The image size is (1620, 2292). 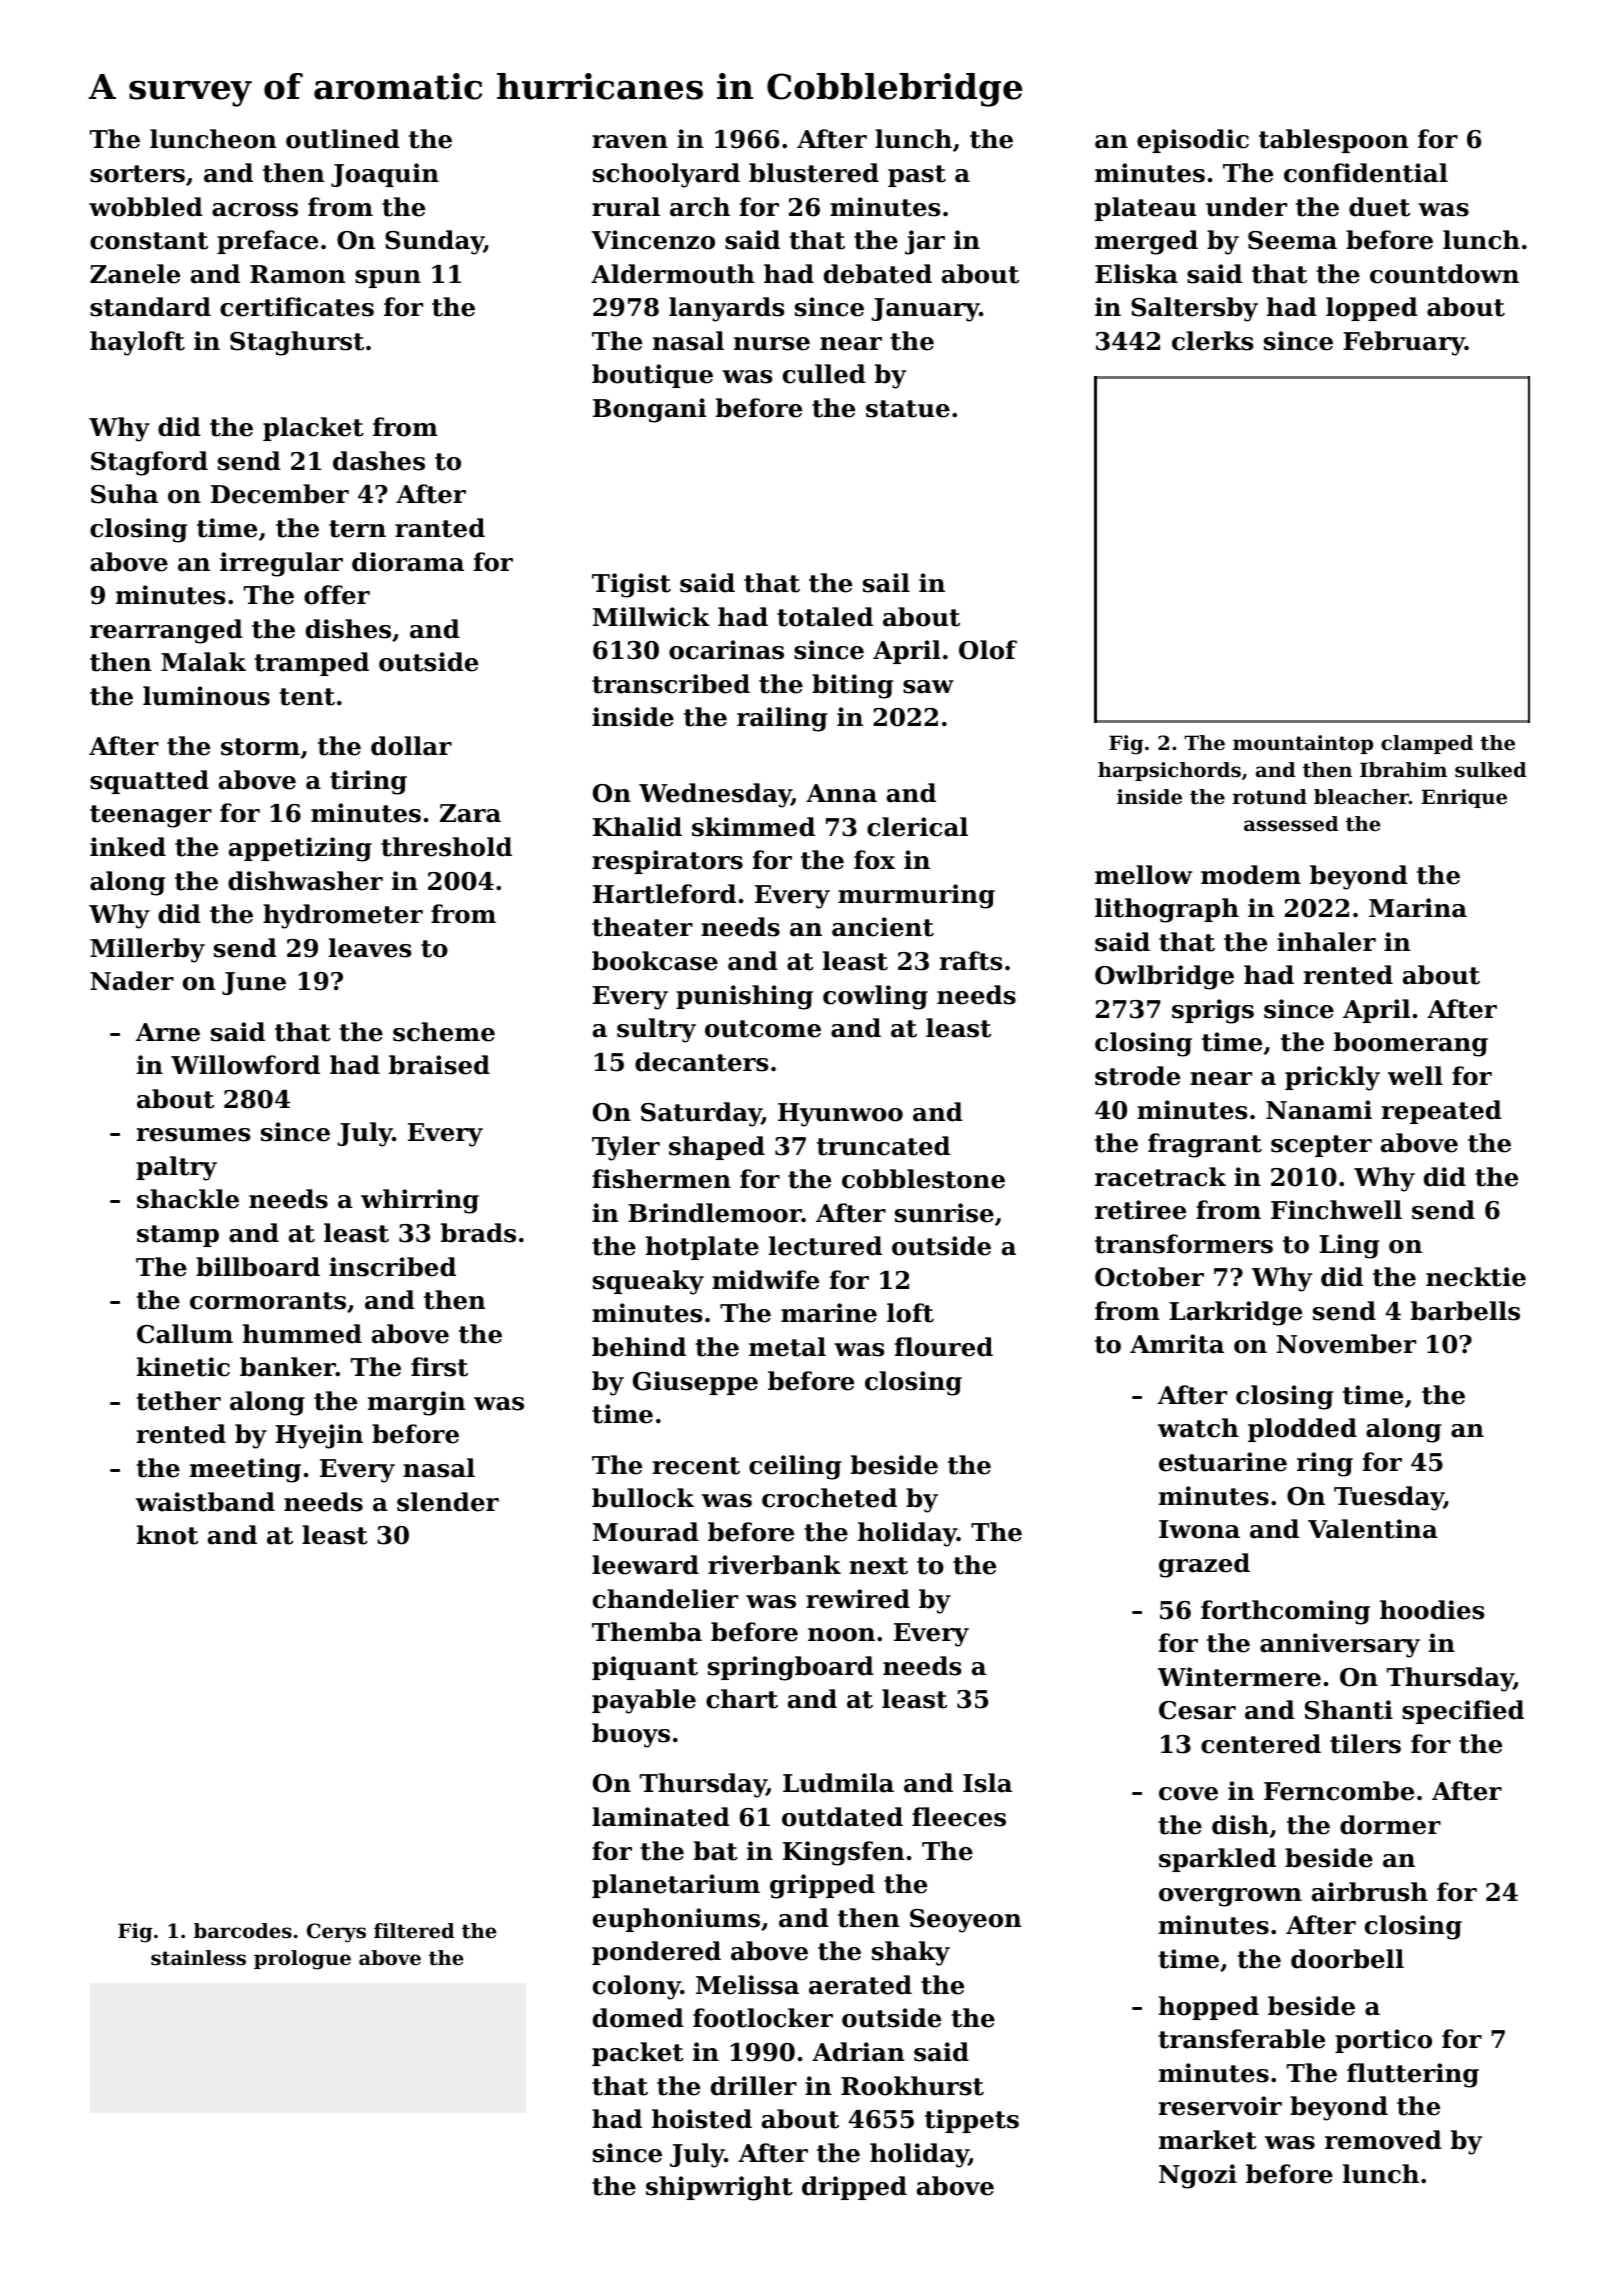 What do you see at coordinates (626, 1148) in the page?
I see `Tyler` at bounding box center [626, 1148].
